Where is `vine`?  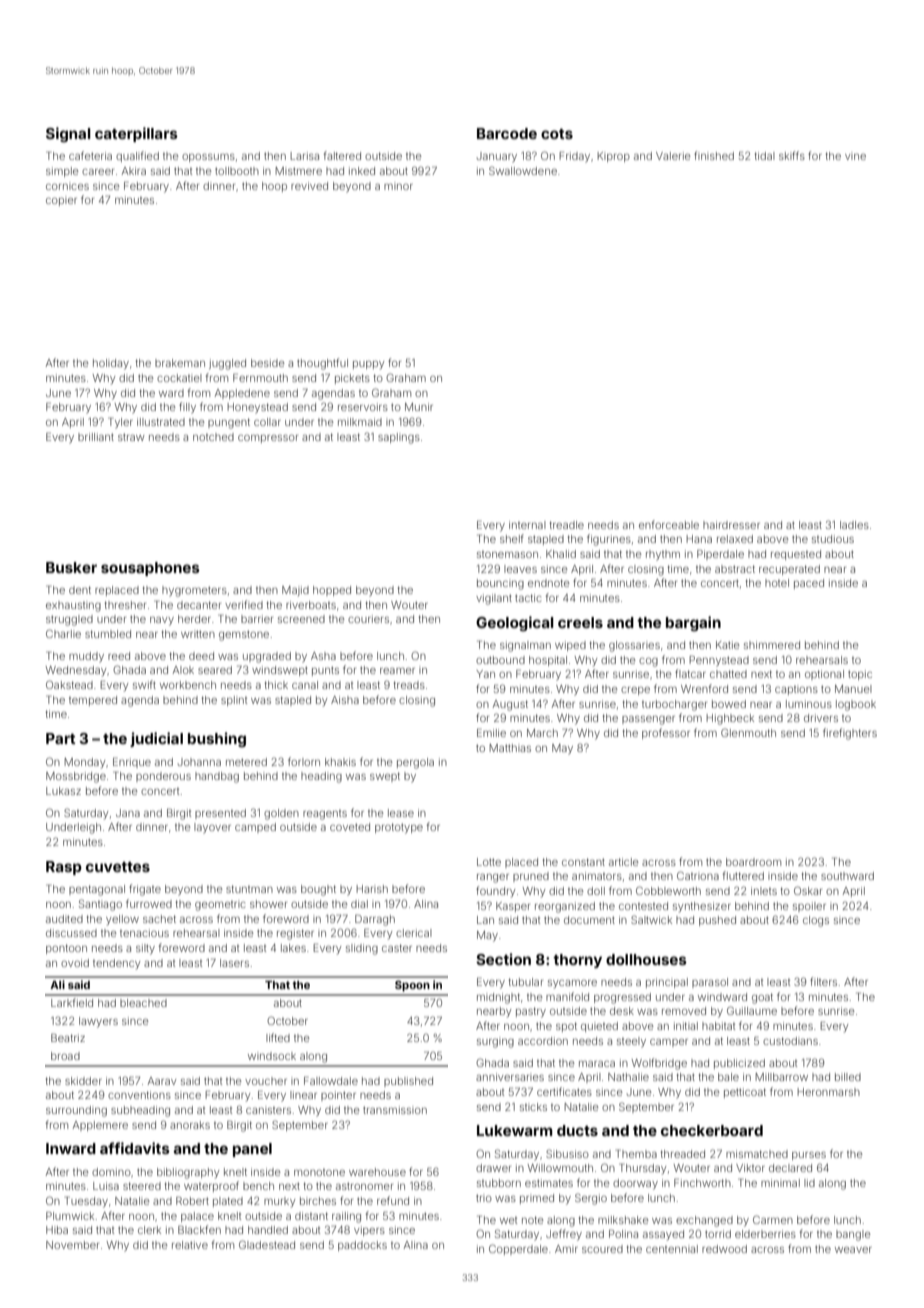 vine is located at coordinates (855, 157).
